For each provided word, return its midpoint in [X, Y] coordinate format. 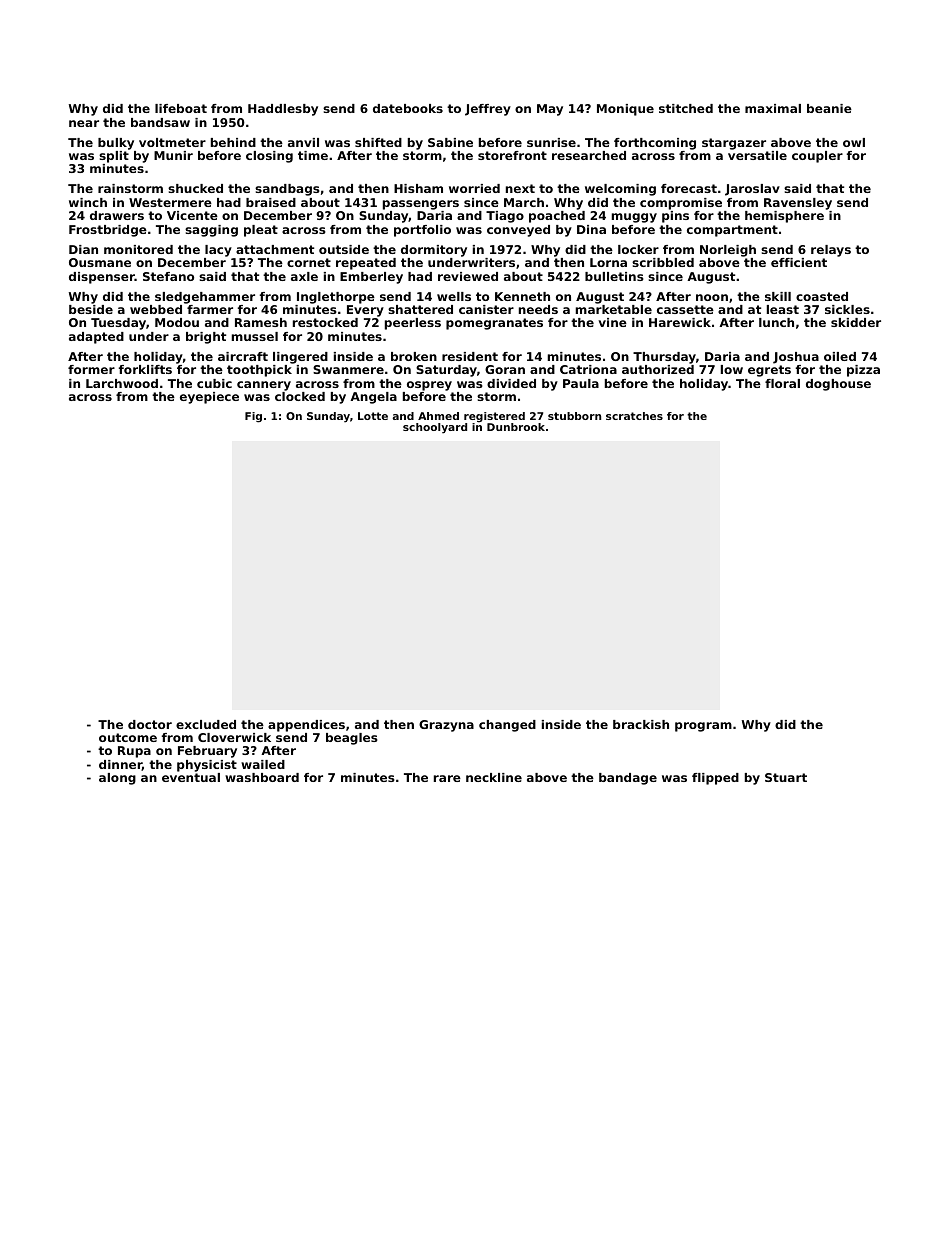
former [91, 369]
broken [414, 356]
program [703, 727]
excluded [206, 724]
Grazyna [446, 726]
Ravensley [798, 204]
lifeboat [181, 108]
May [550, 110]
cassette [685, 309]
